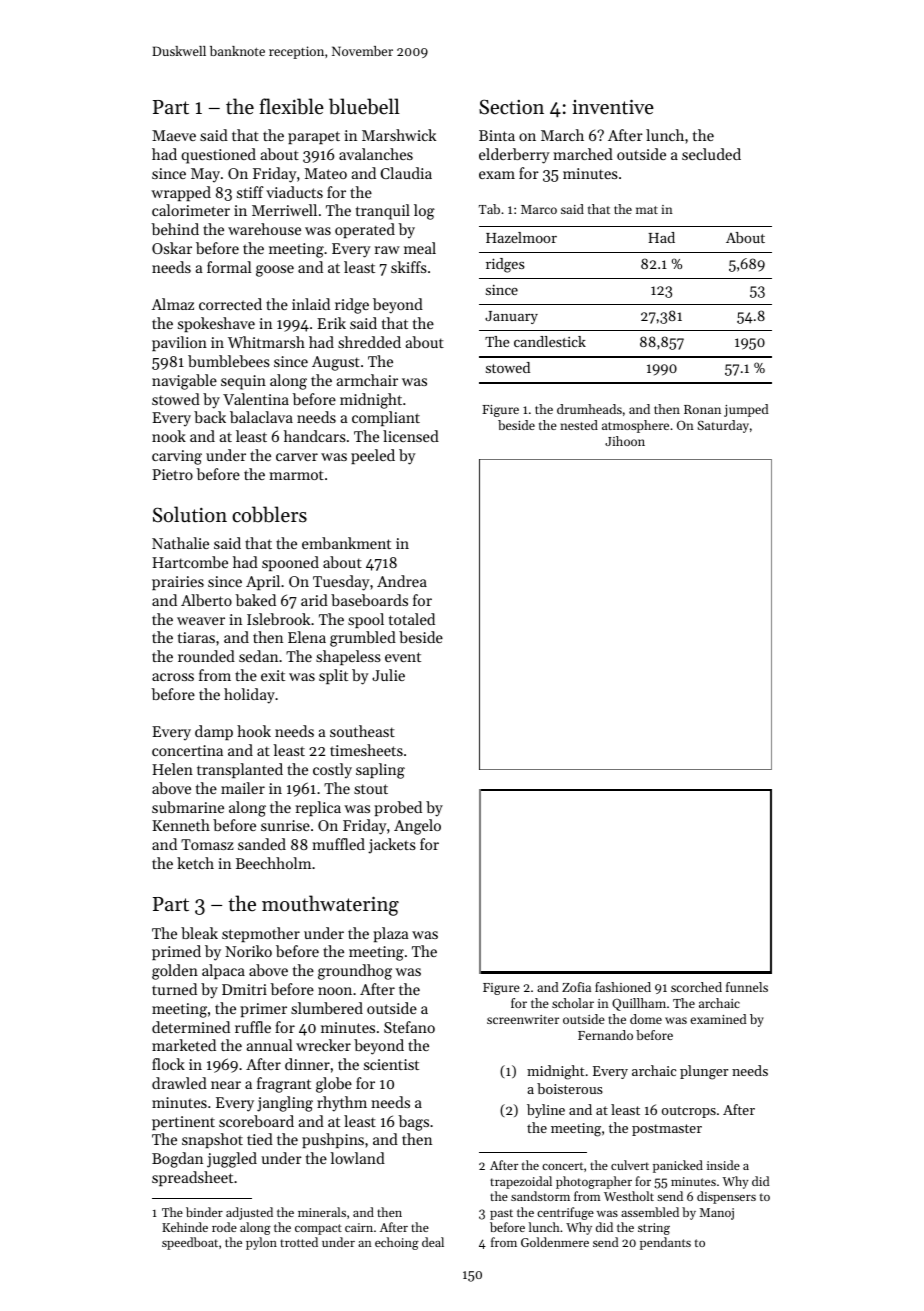 Image resolution: width=924 pixels, height=1311 pixels. Describe the element at coordinates (546, 1111) in the screenshot. I see `byline` at that location.
